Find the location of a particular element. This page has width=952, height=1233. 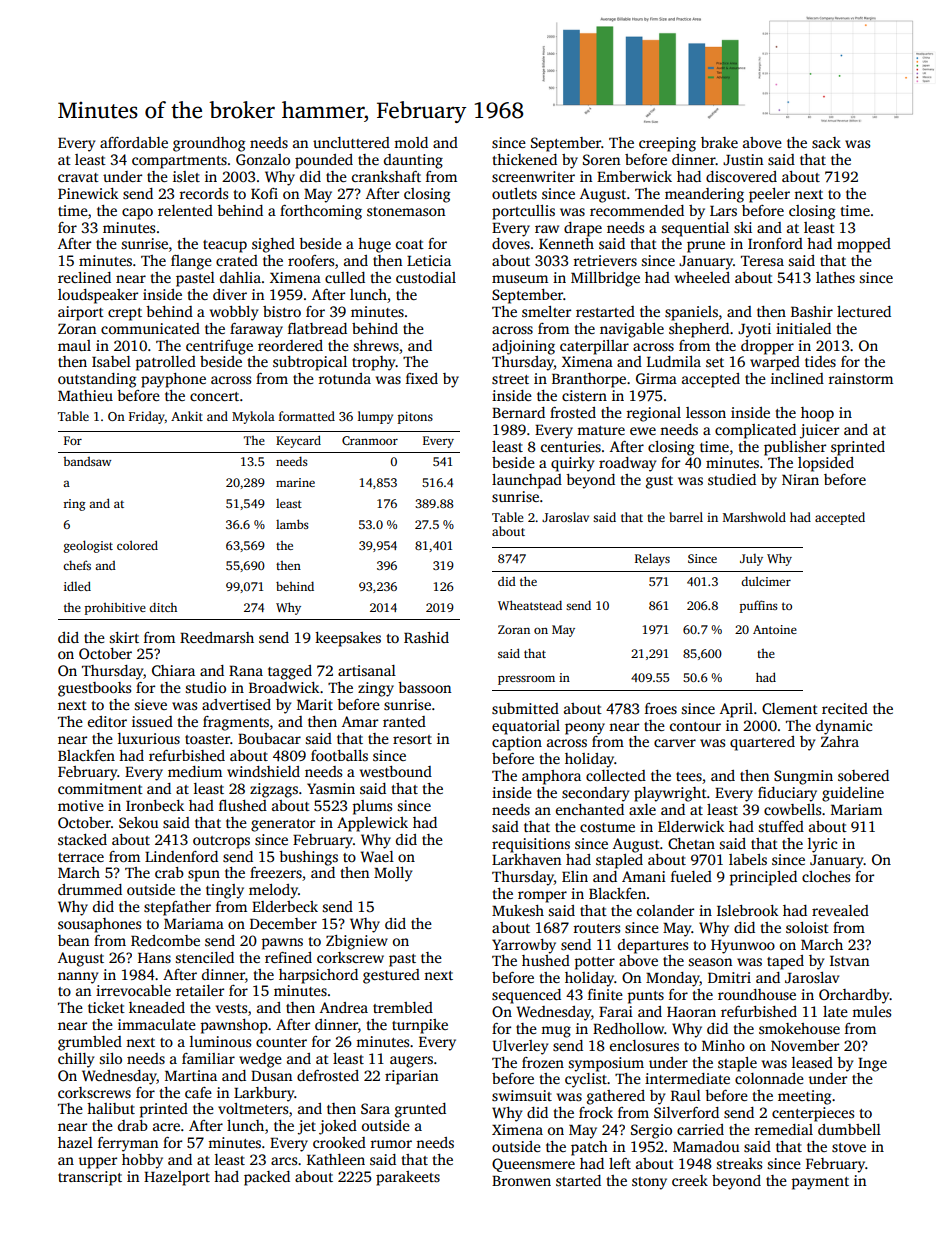

transcript is located at coordinates (90, 1178).
